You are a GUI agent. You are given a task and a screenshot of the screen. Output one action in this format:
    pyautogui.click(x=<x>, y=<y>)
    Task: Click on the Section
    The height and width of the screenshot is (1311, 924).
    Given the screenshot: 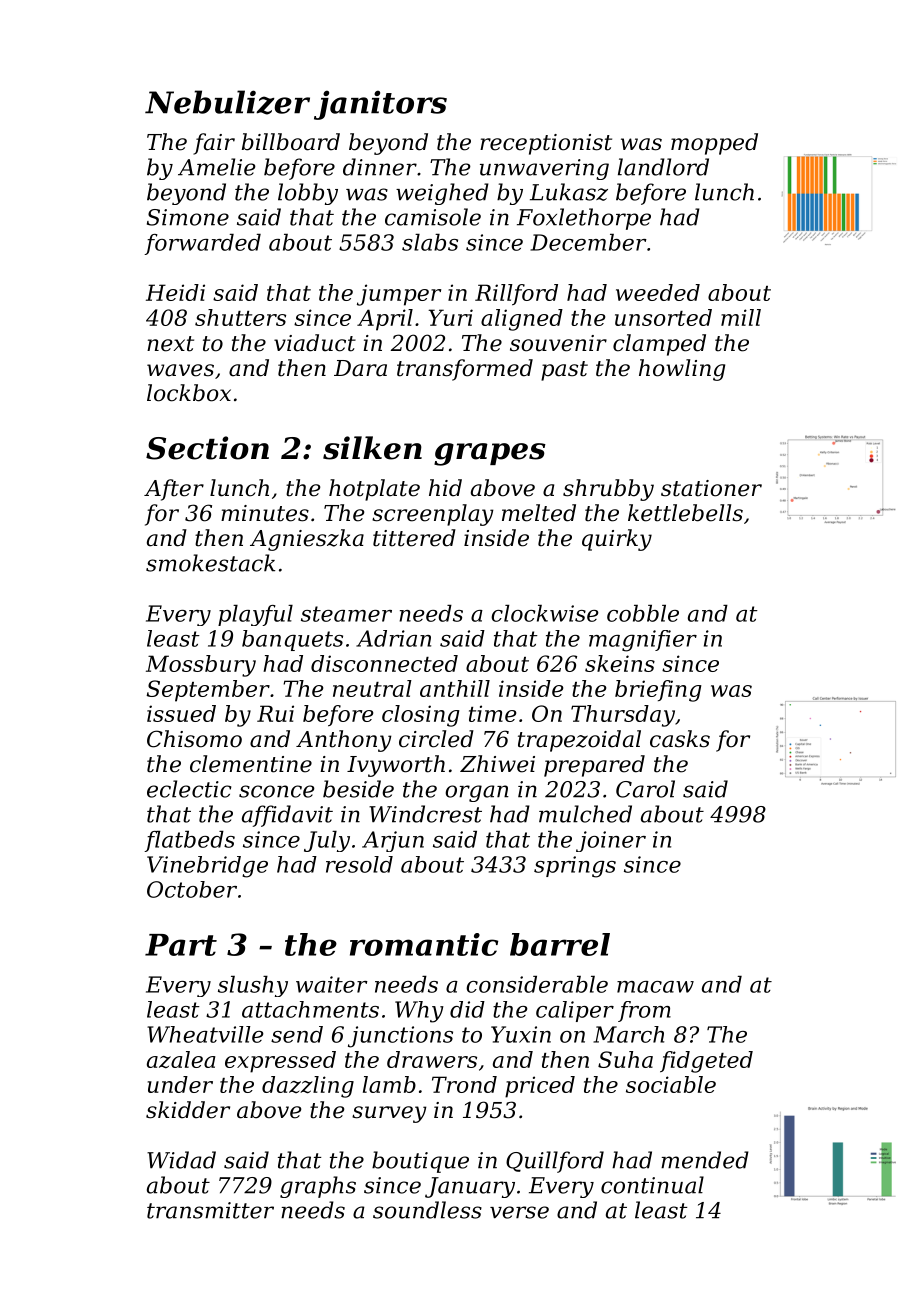 What is the action you would take?
    pyautogui.click(x=207, y=448)
